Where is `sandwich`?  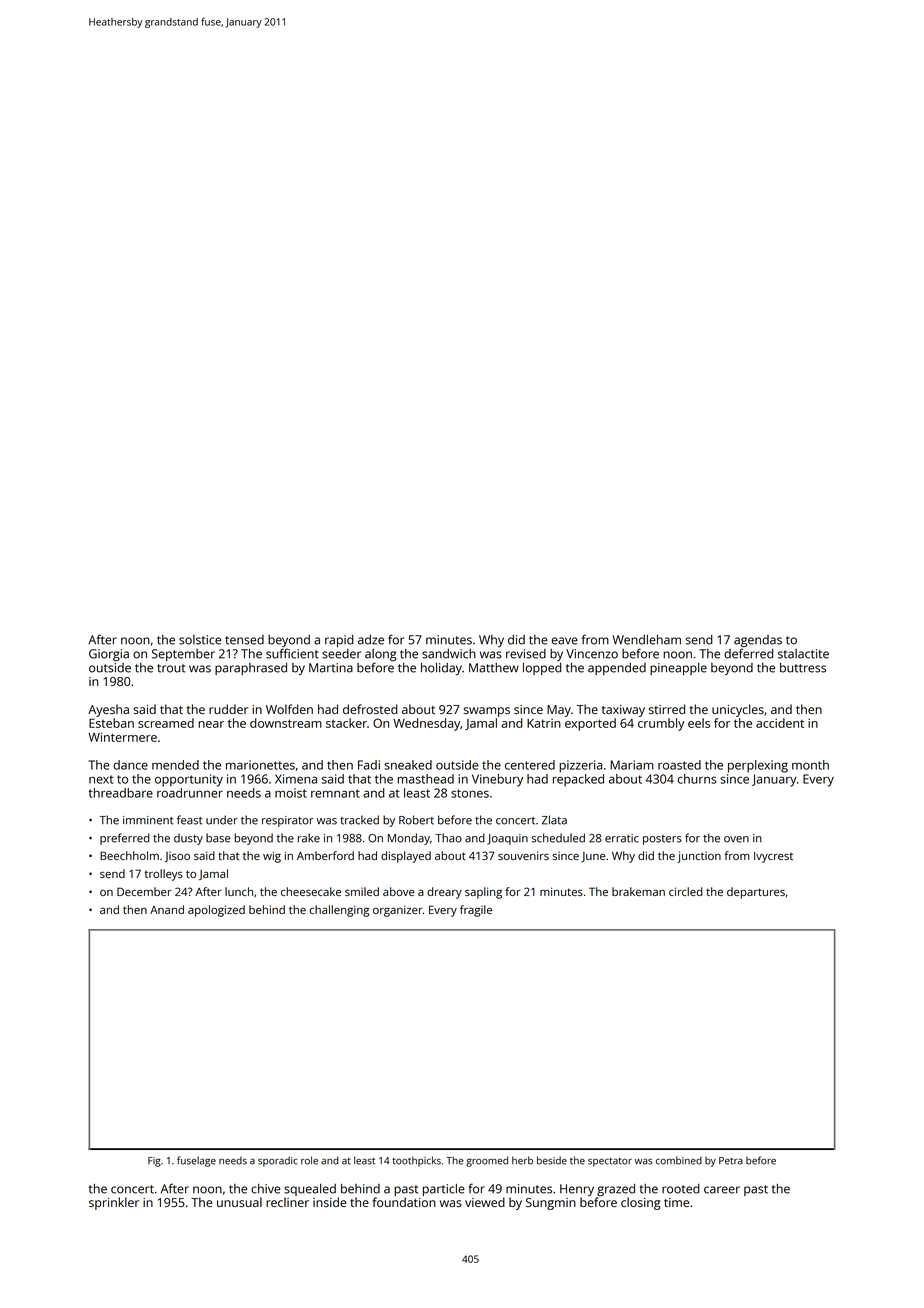
sandwich is located at coordinates (449, 654).
